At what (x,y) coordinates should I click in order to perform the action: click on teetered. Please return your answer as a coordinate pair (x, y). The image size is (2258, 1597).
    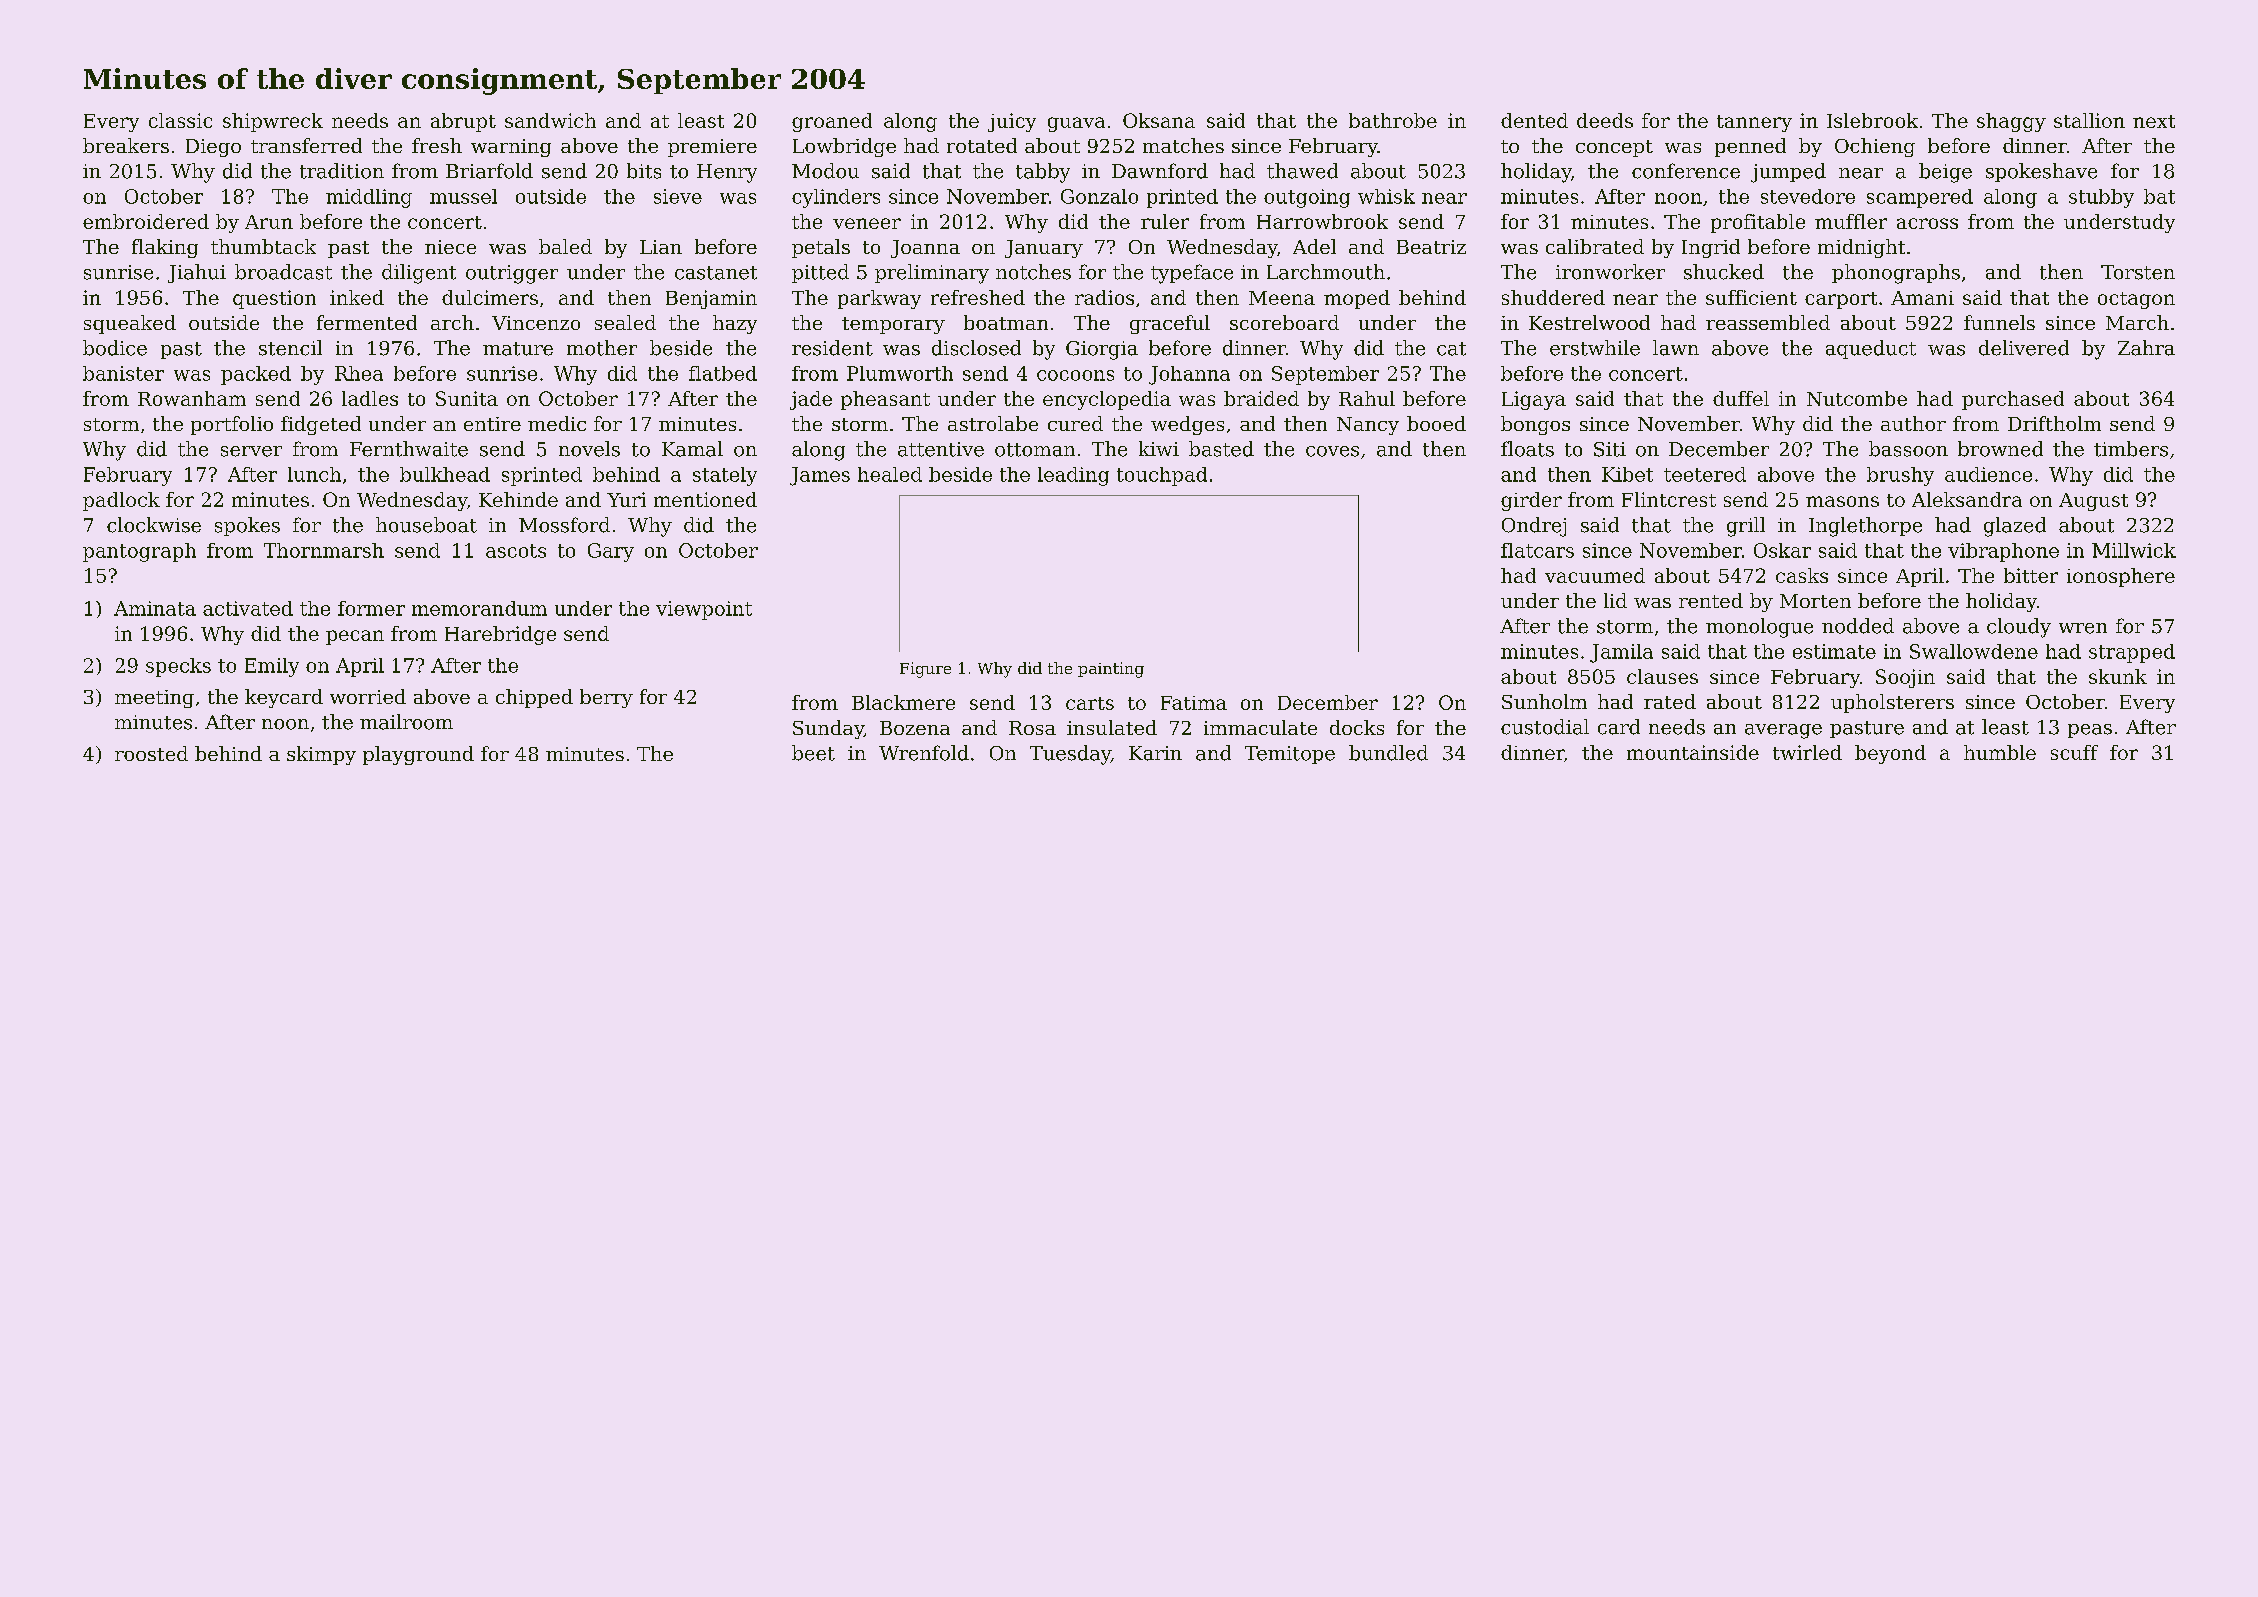
    Looking at the image, I should click on (1705, 474).
